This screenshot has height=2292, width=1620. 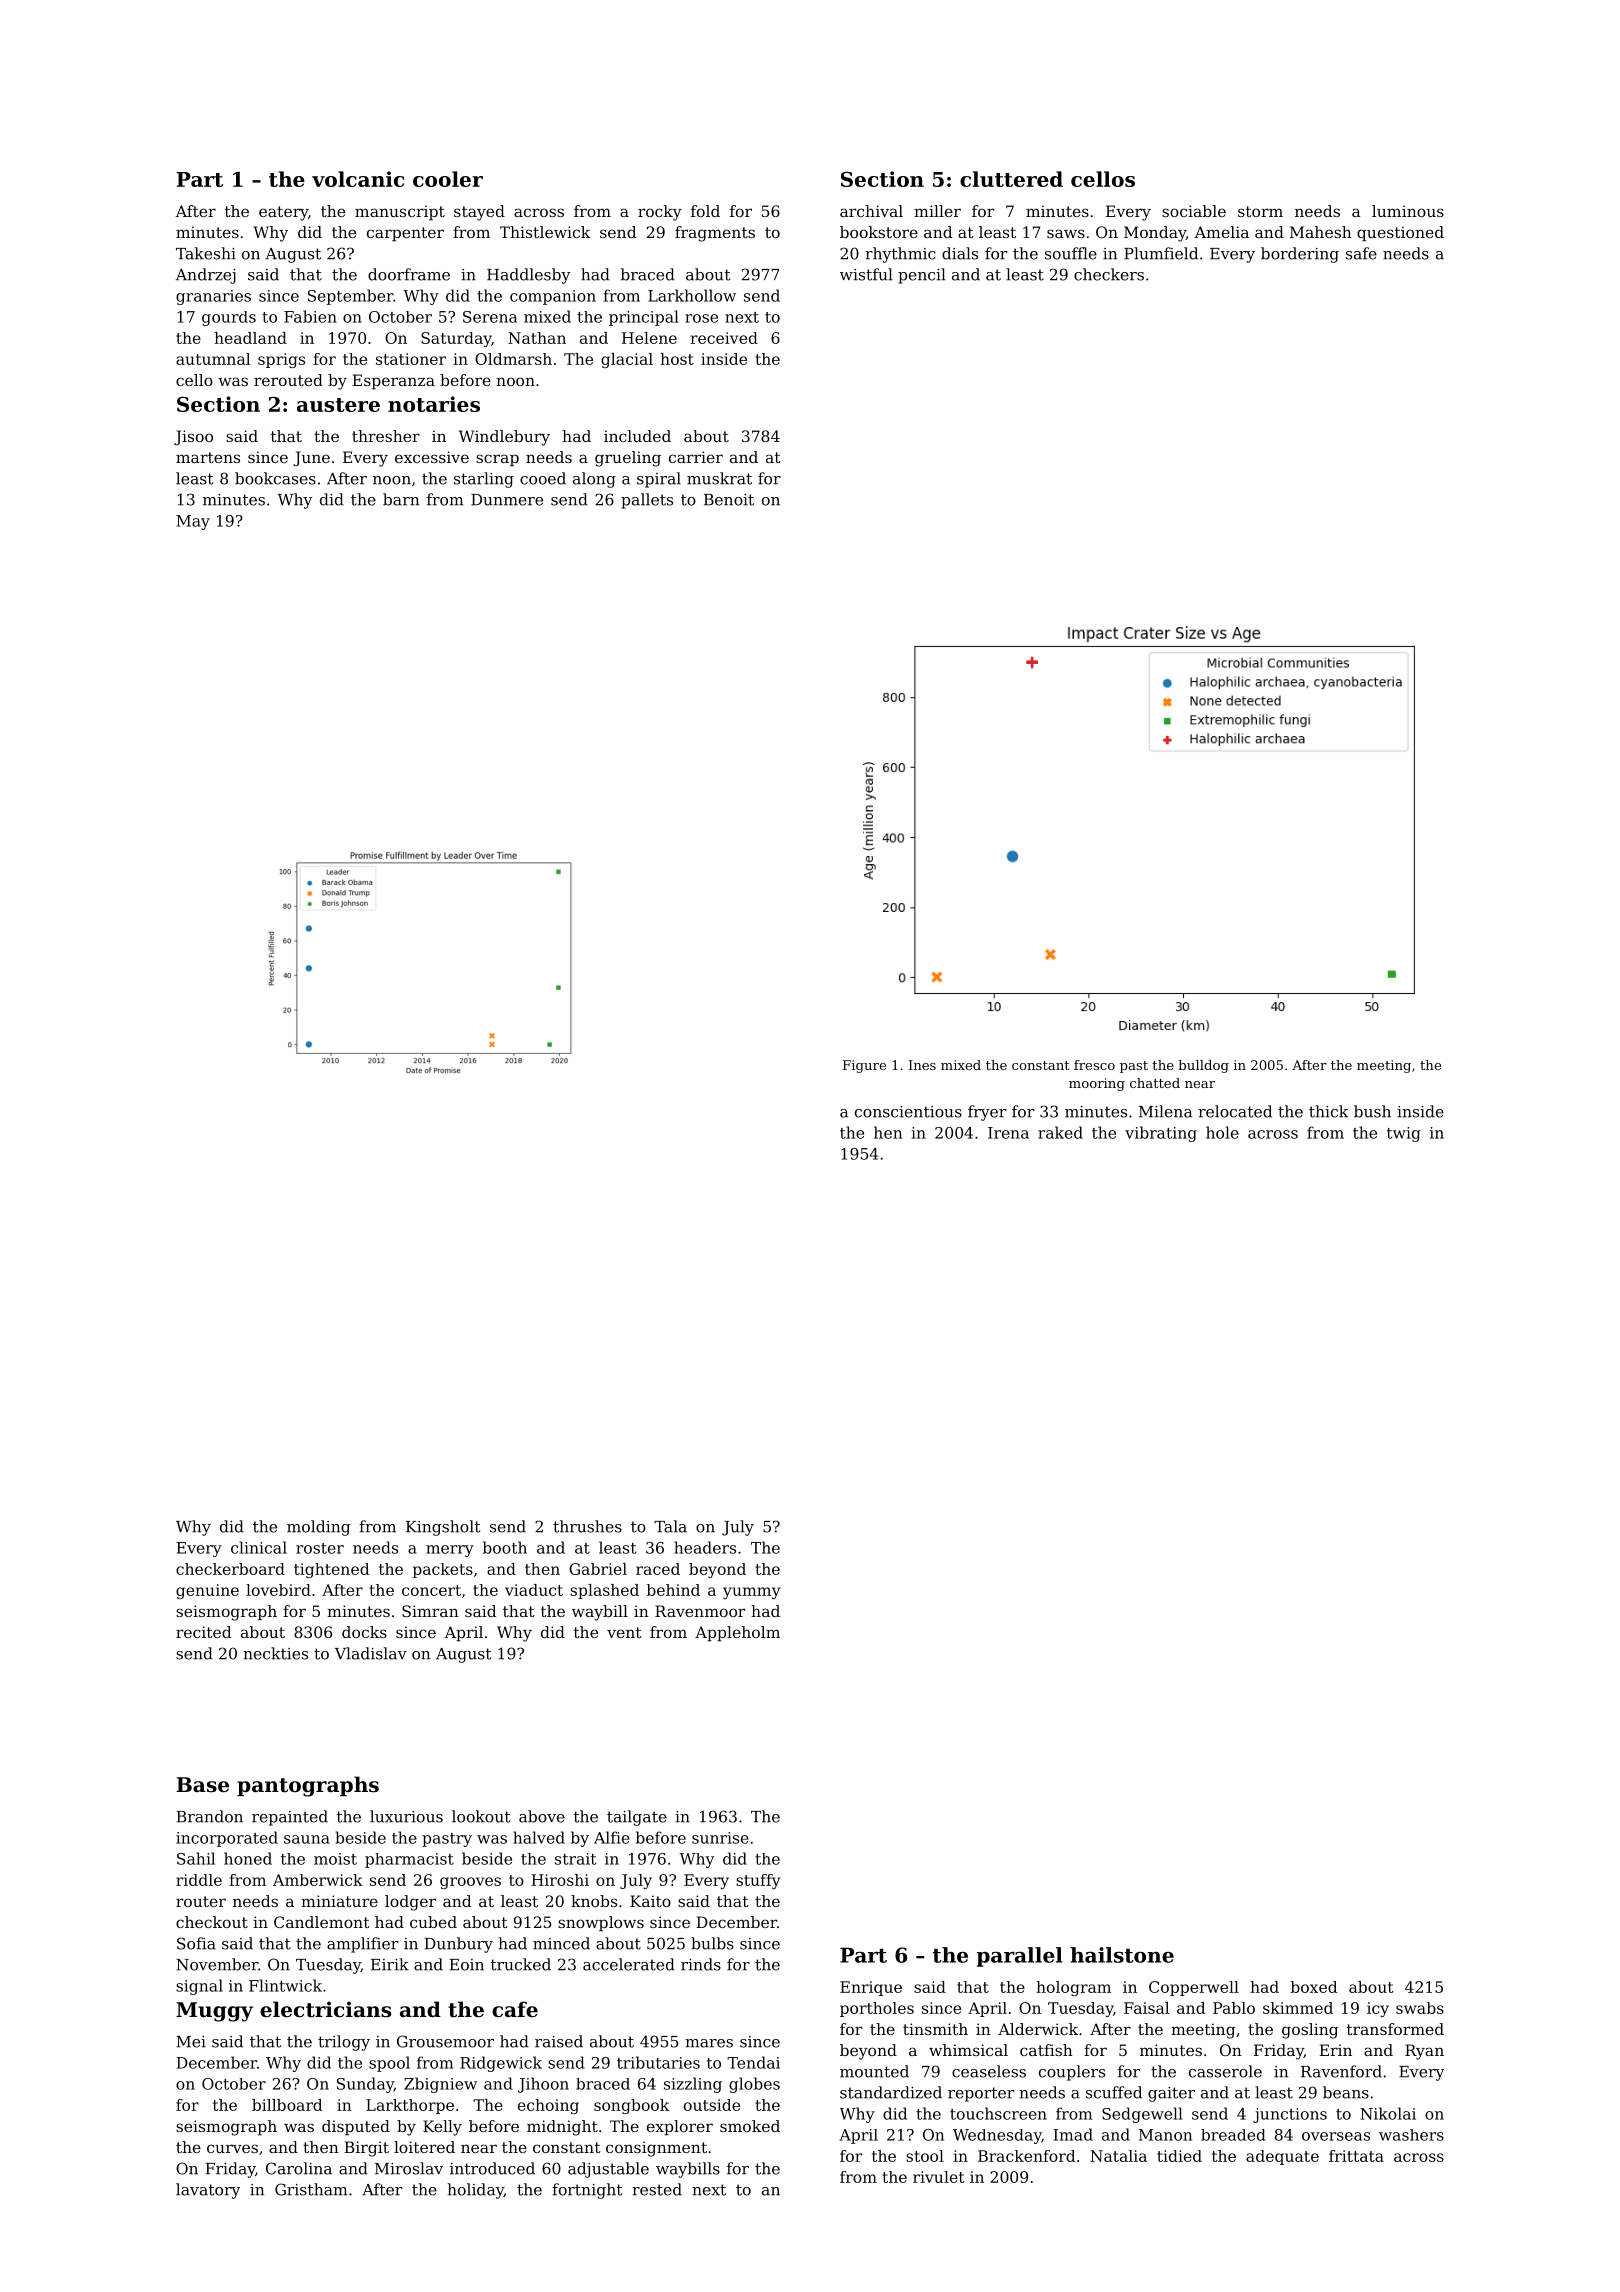 I want to click on thrushes, so click(x=587, y=1526).
